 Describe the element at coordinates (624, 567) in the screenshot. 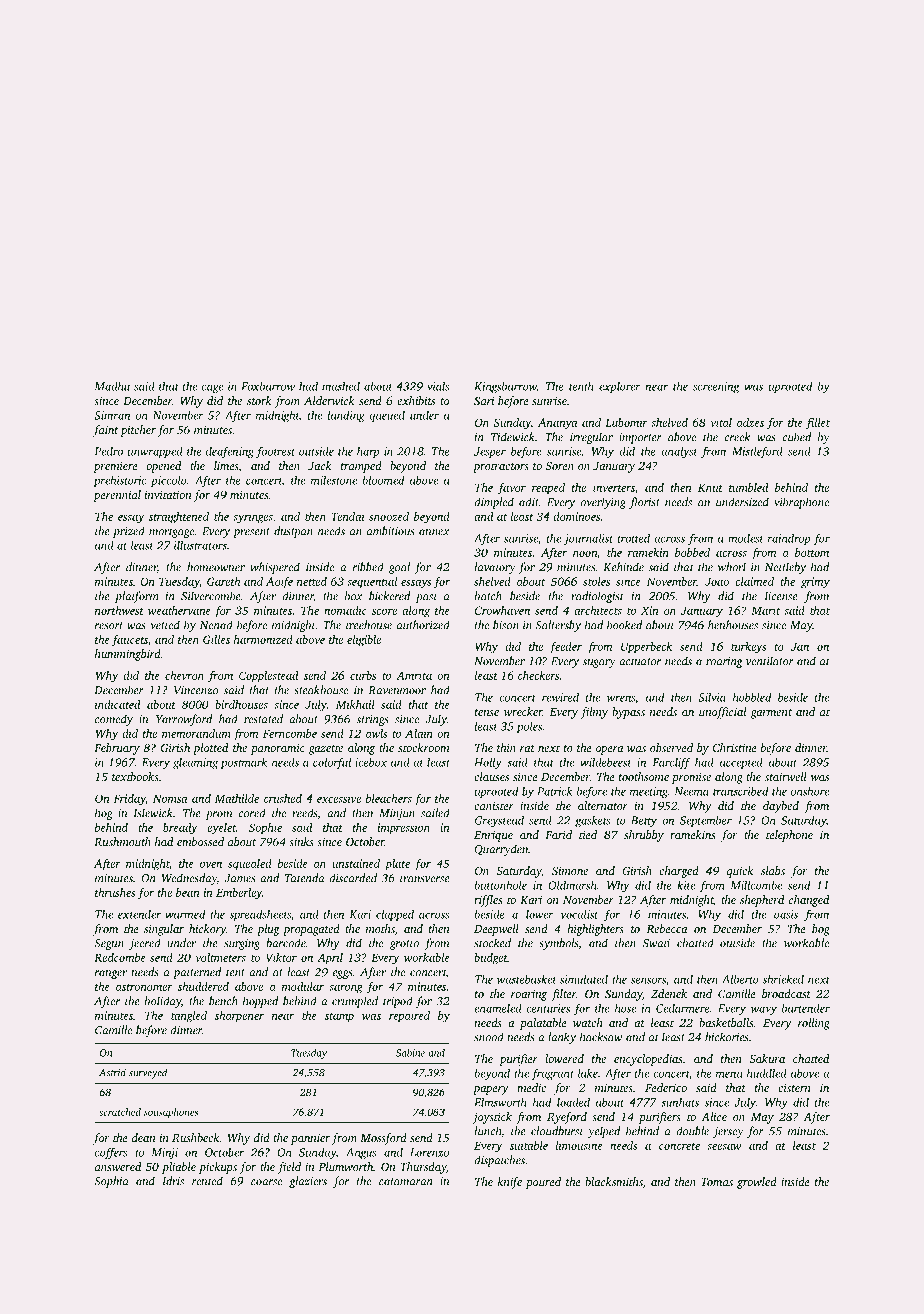

I see `Kehinde` at that location.
